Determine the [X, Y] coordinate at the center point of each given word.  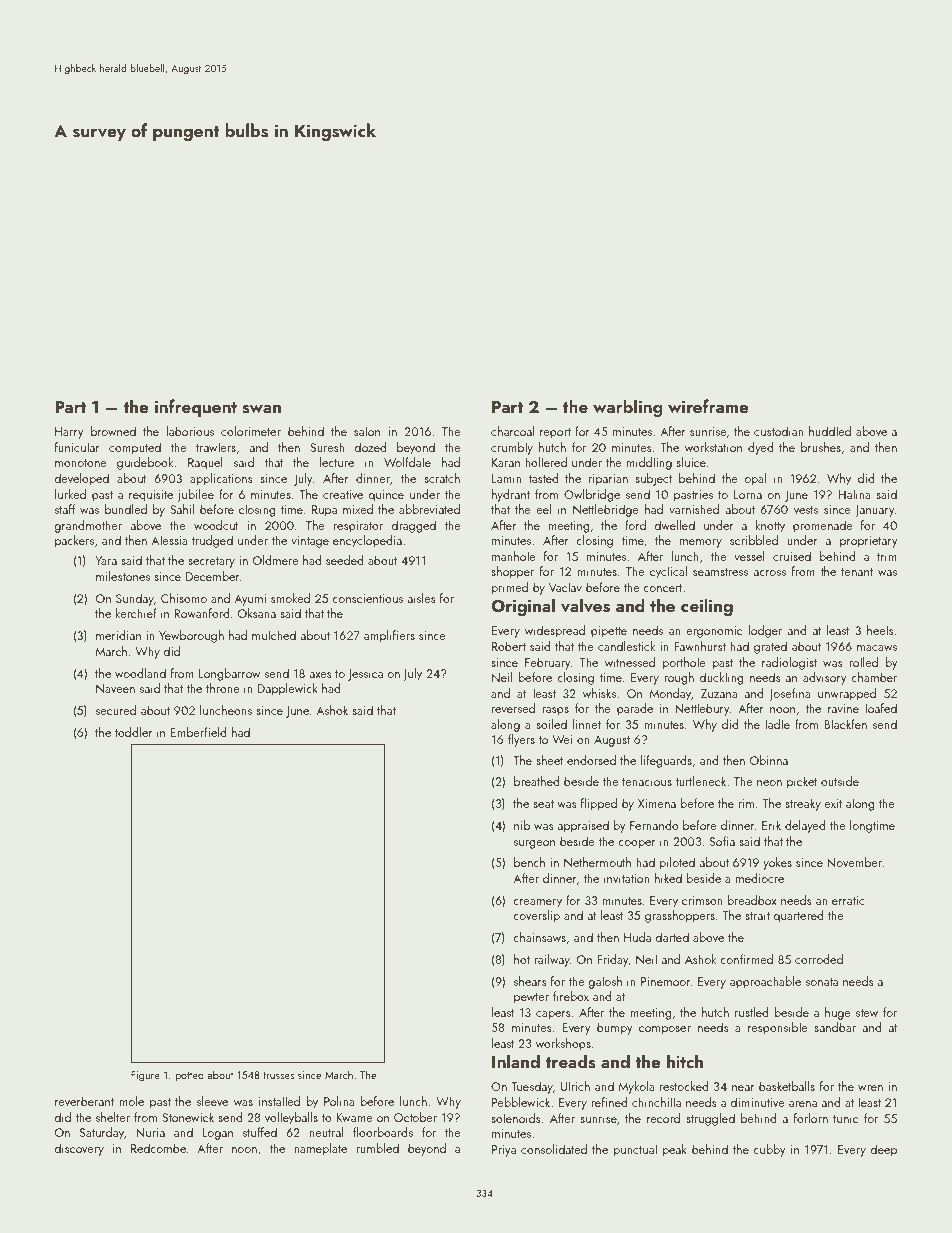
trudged [212, 541]
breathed [537, 781]
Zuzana [719, 693]
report [555, 433]
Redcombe [158, 1148]
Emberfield [198, 732]
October [415, 1117]
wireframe [708, 406]
